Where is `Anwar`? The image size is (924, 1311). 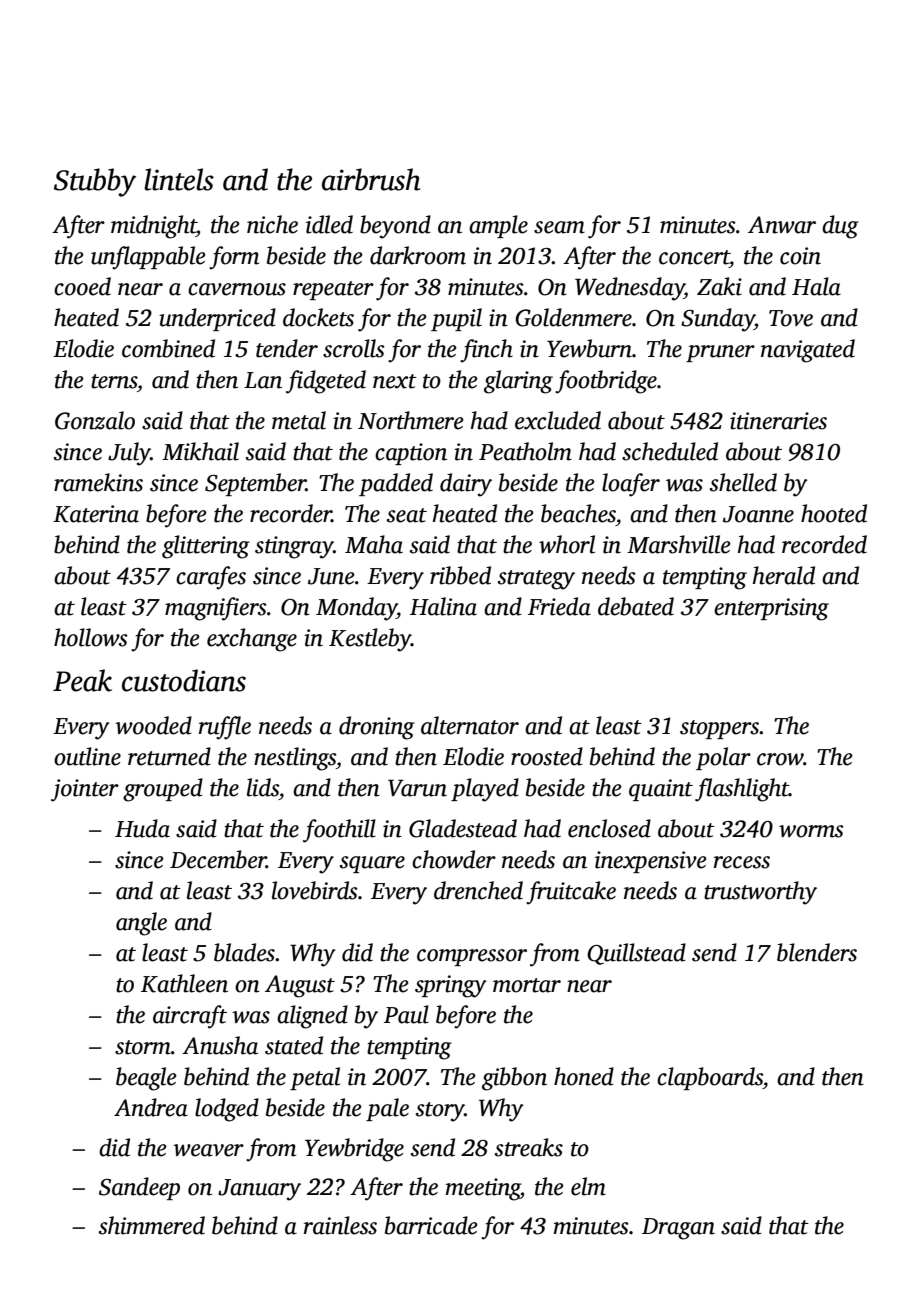
Anwar is located at coordinates (782, 225).
